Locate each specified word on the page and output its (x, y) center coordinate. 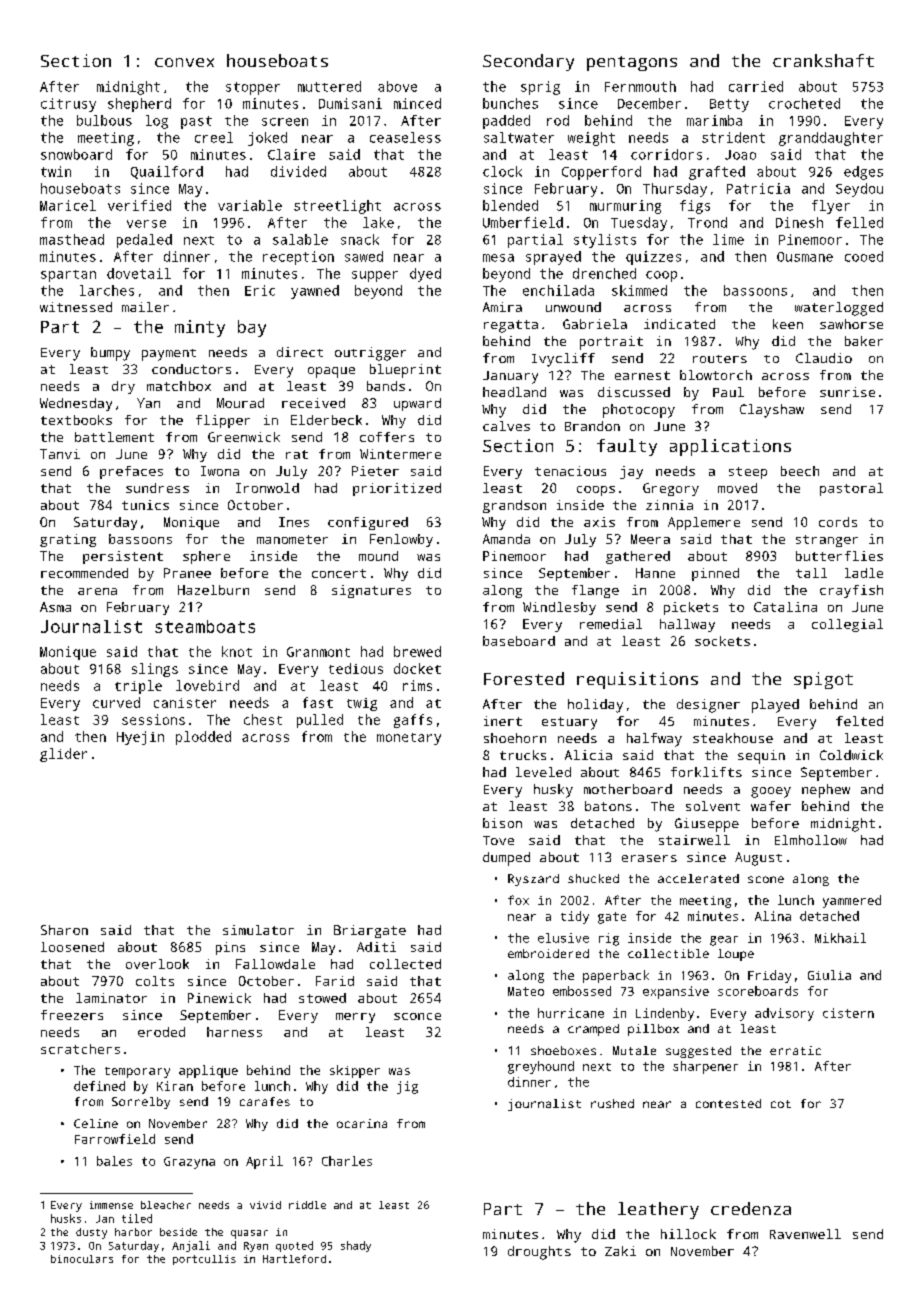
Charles (347, 1161)
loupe (736, 955)
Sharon (64, 930)
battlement (114, 437)
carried (756, 86)
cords (838, 522)
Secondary (528, 62)
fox (518, 900)
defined (99, 1086)
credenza (751, 1208)
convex (184, 62)
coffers (387, 437)
